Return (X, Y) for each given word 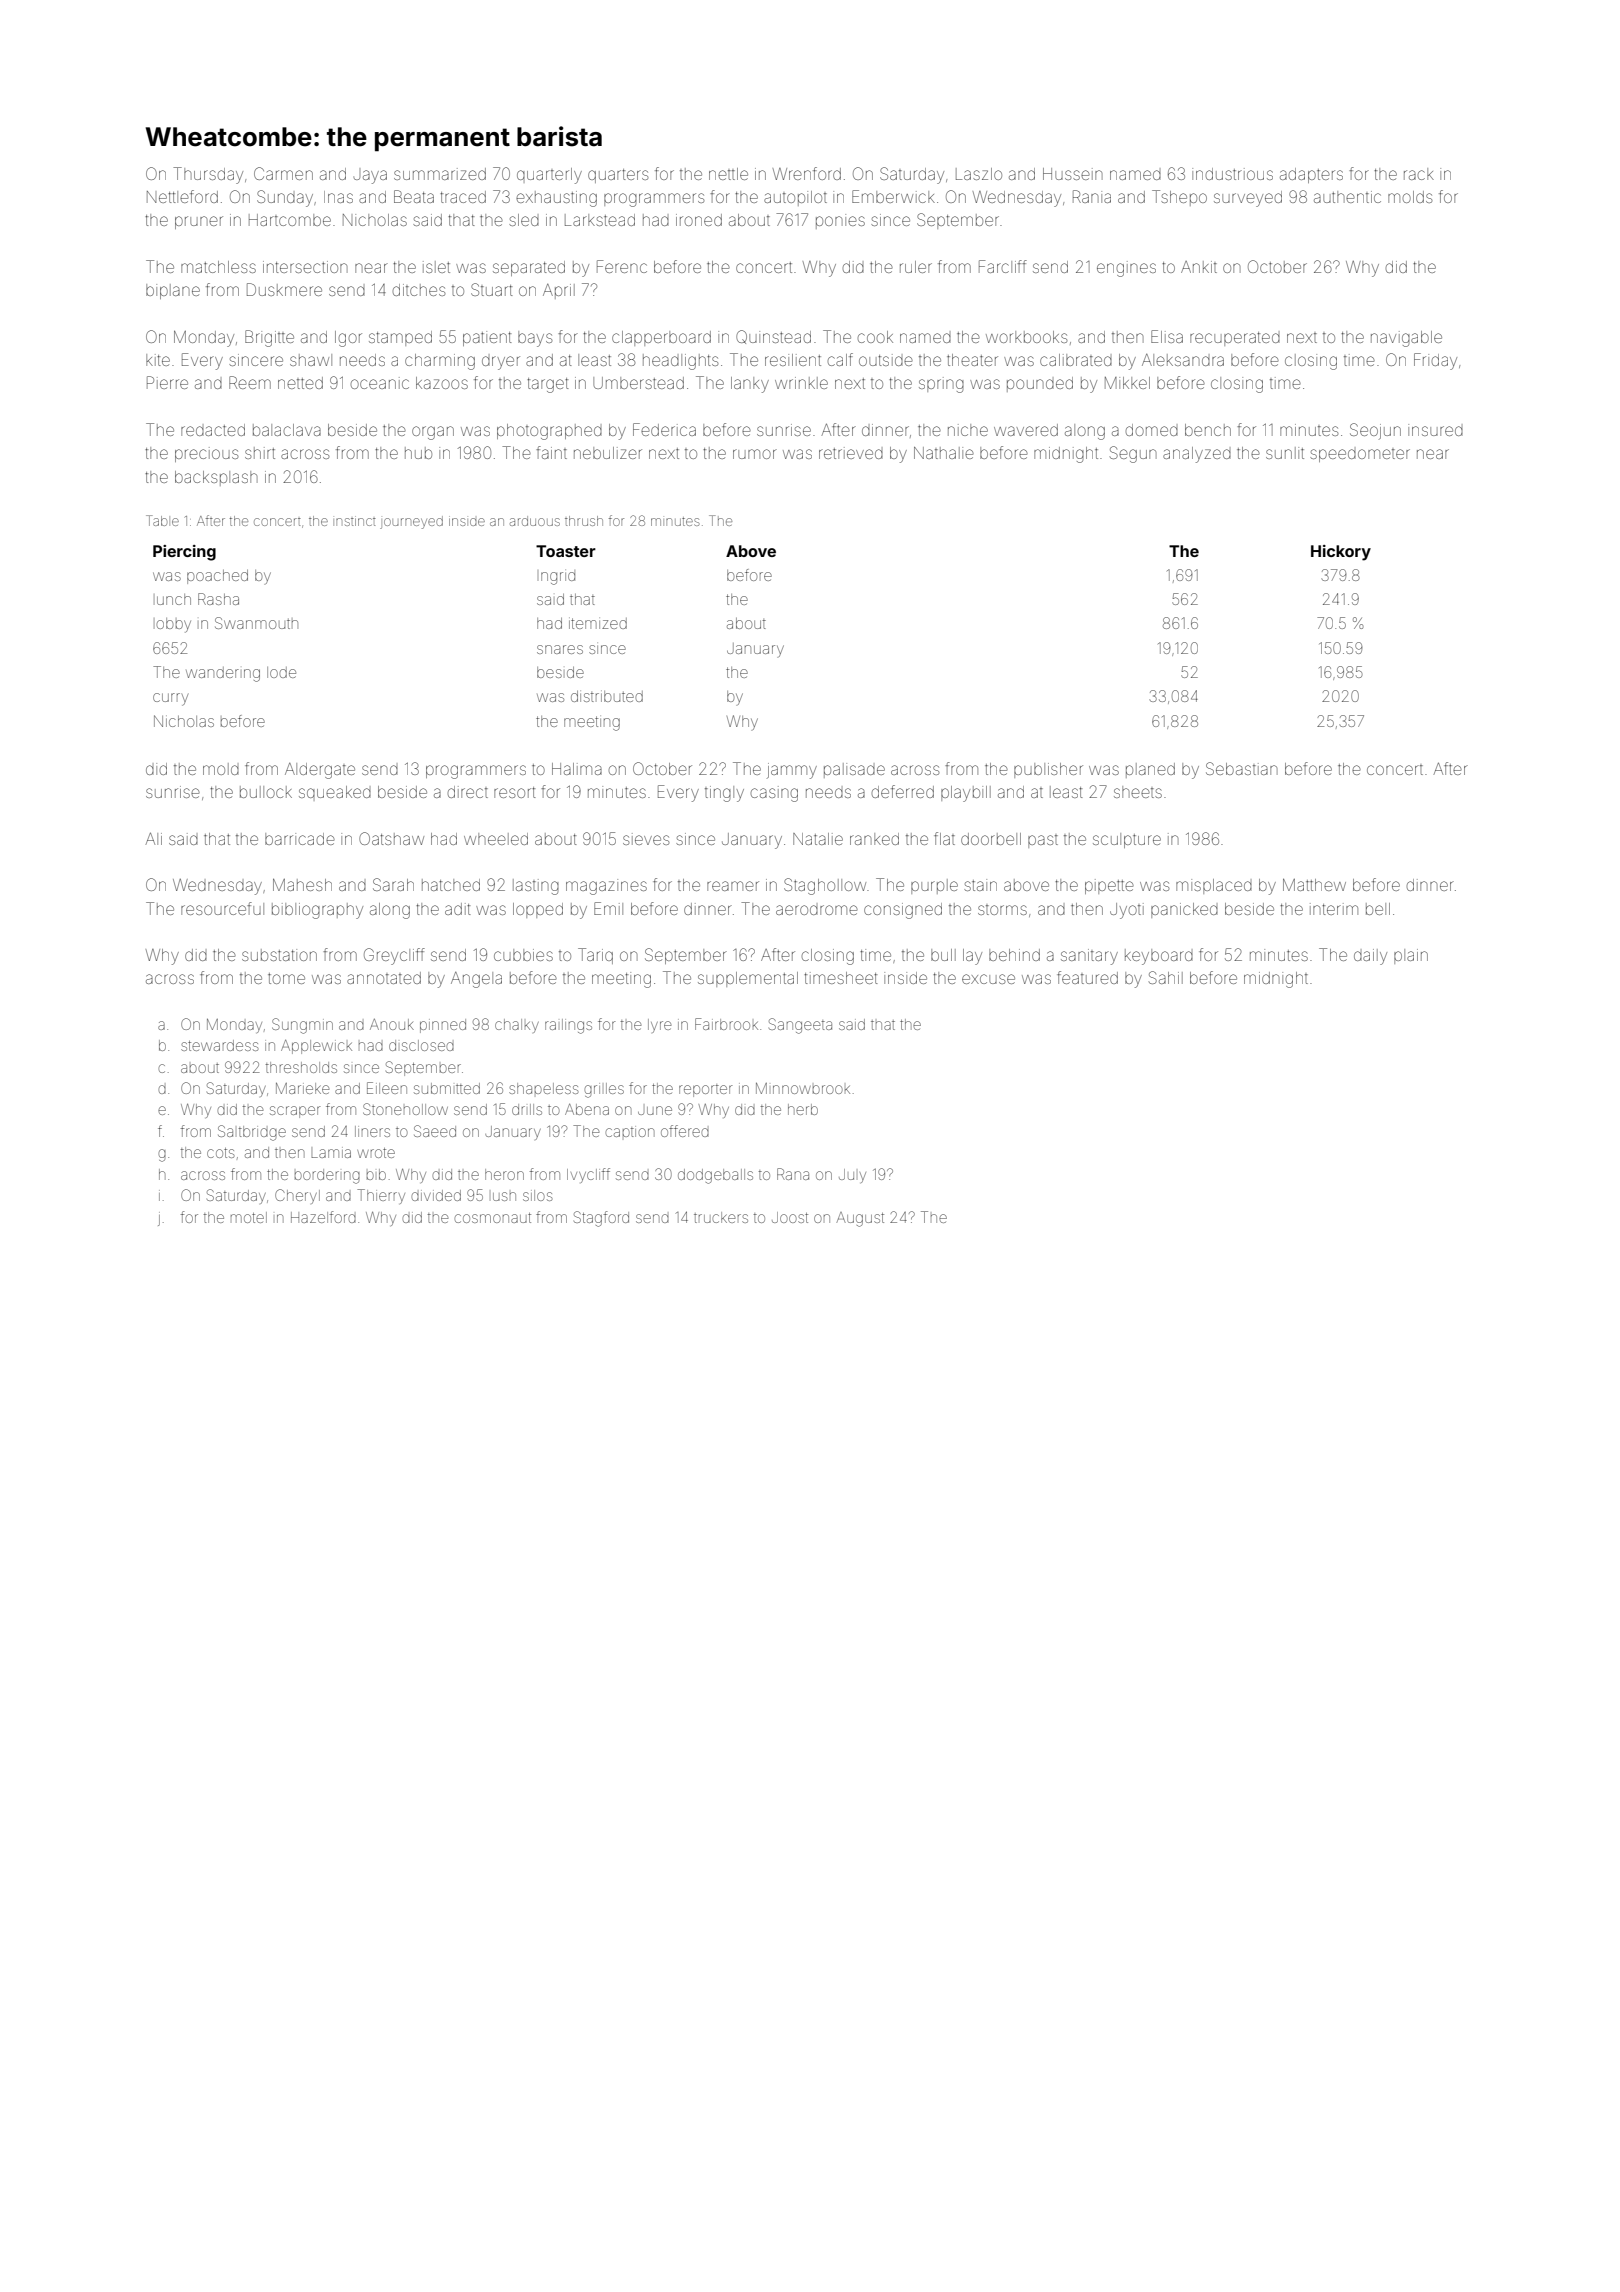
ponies (840, 221)
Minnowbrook (803, 1088)
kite (158, 360)
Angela (476, 980)
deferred (903, 791)
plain (1411, 956)
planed (1150, 770)
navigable (1406, 339)
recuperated (1235, 339)
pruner (199, 222)
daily (1370, 957)
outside (886, 360)
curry (170, 699)
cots (220, 1153)
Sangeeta (800, 1026)
